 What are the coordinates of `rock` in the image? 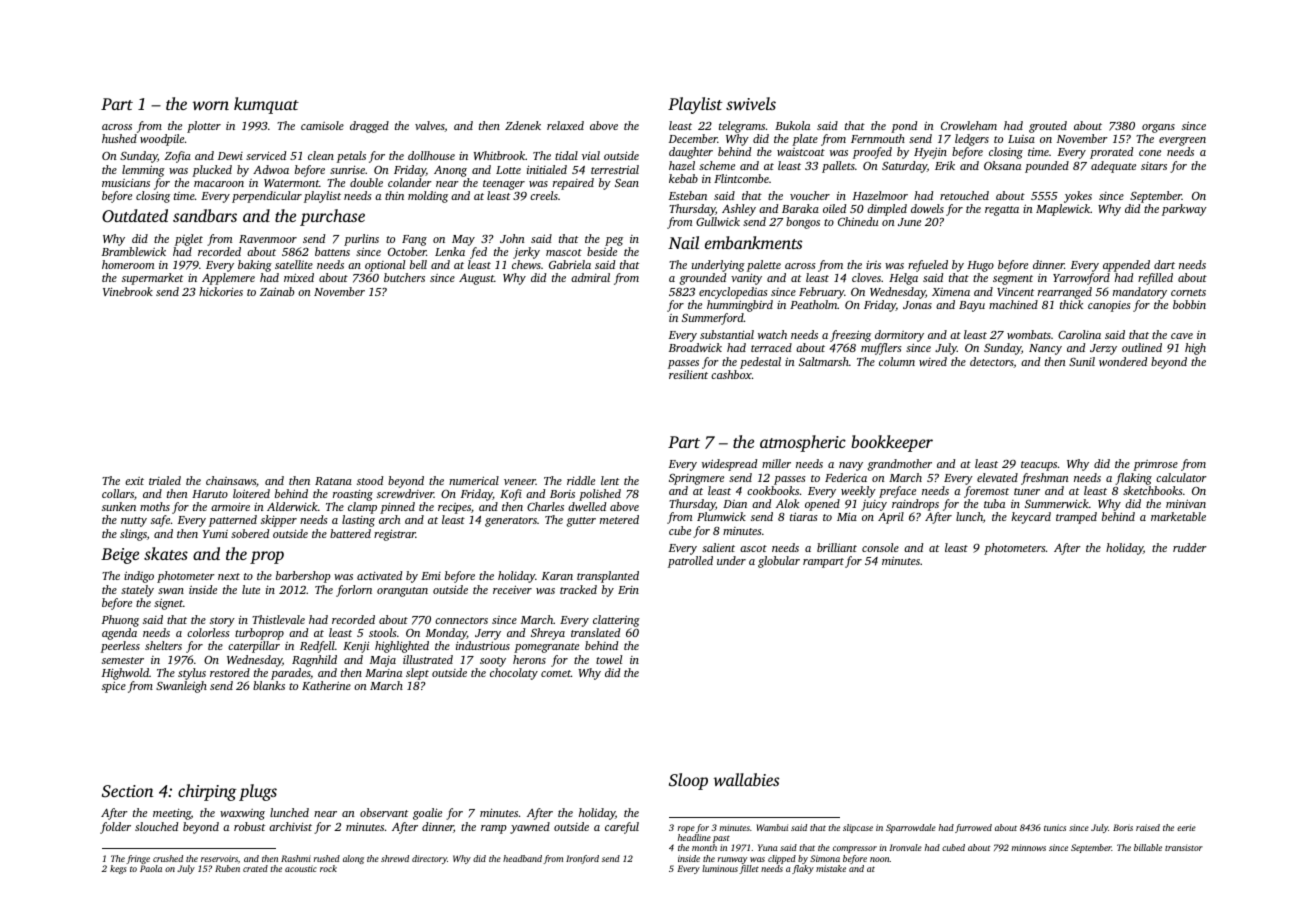 It's located at (328, 868).
